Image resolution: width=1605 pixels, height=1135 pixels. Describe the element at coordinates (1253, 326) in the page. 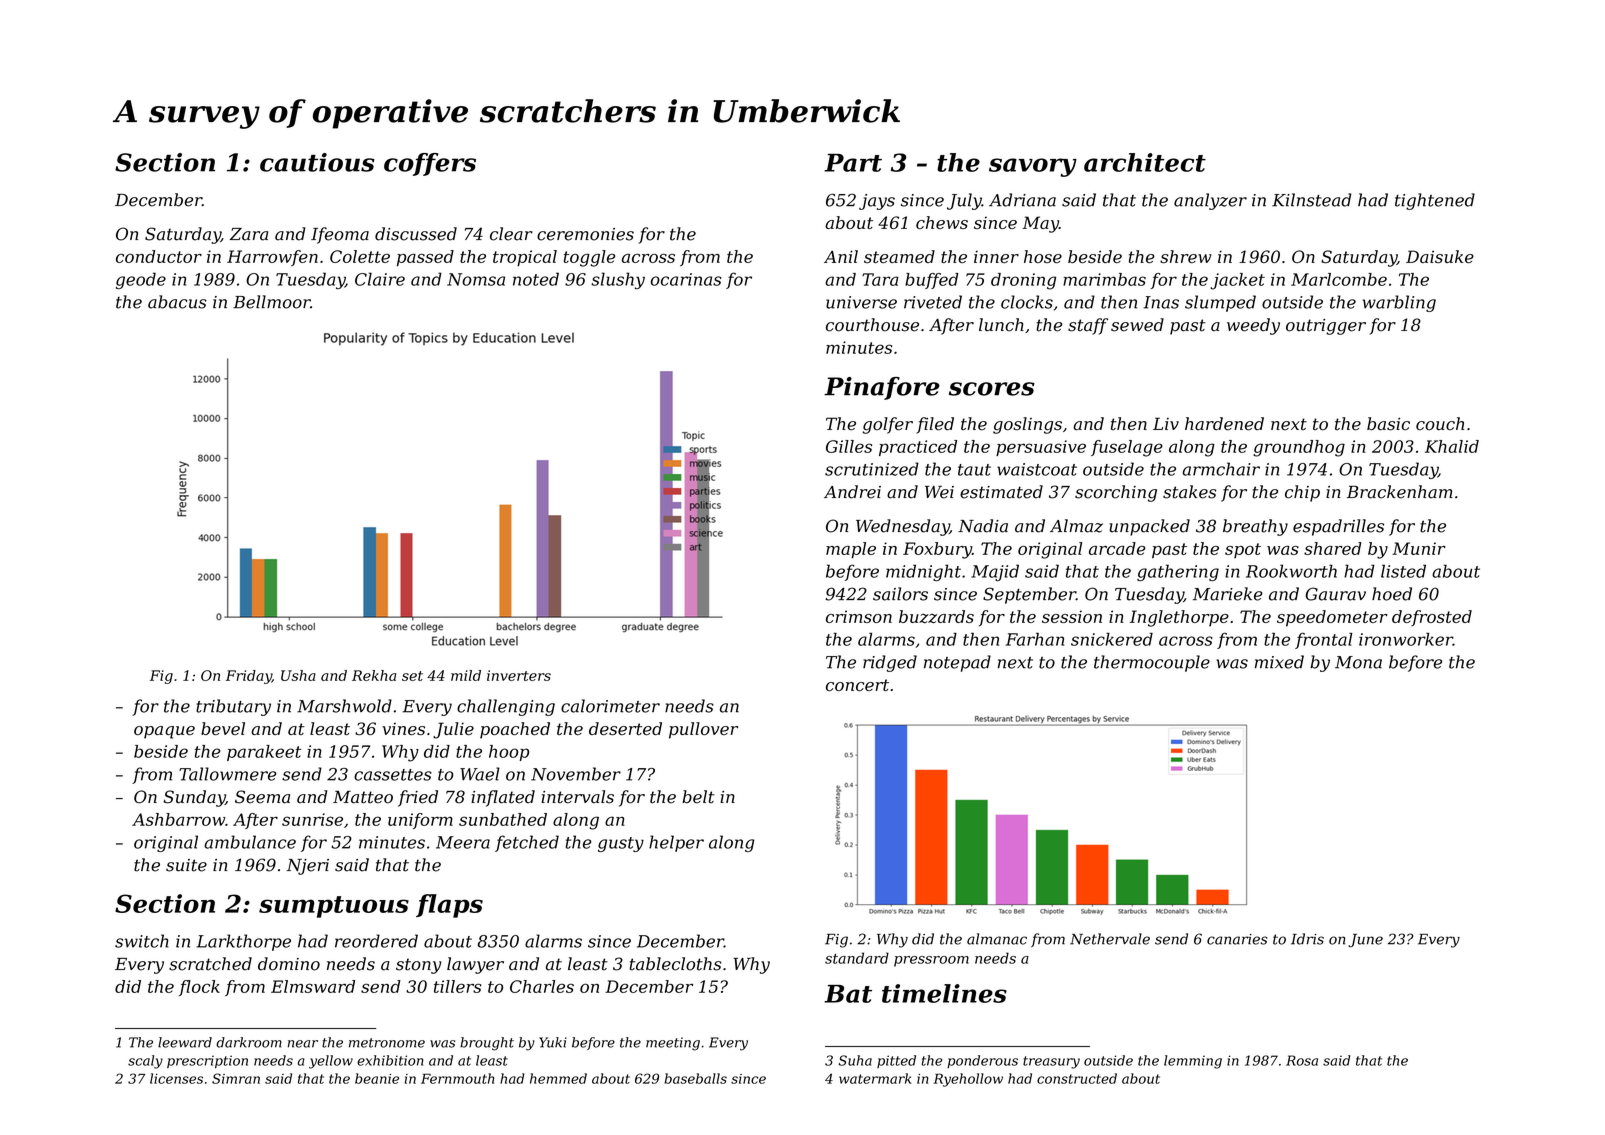

I see `weedy` at that location.
